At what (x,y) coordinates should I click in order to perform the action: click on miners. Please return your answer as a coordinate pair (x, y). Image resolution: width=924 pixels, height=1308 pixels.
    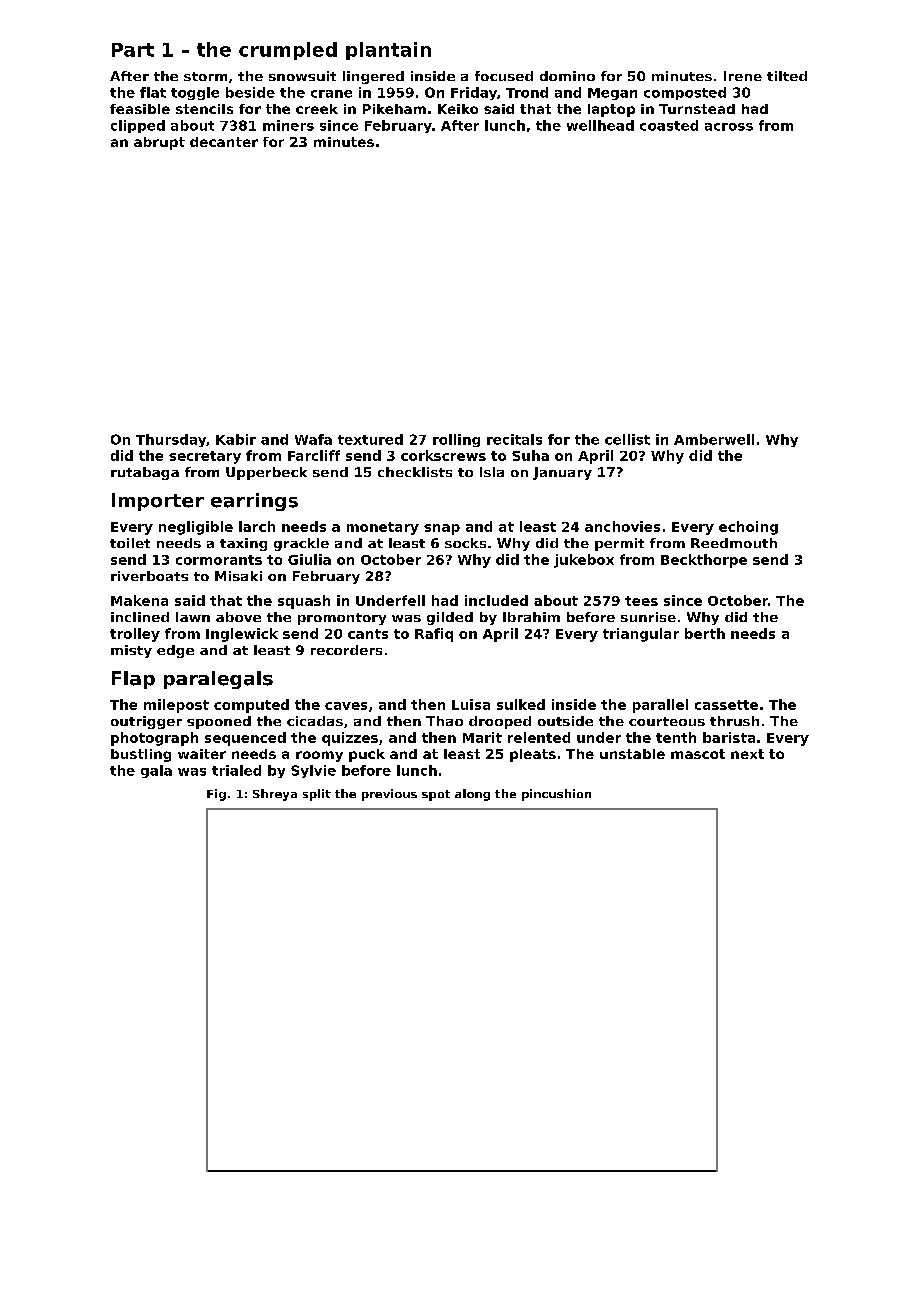
    Looking at the image, I should click on (288, 125).
